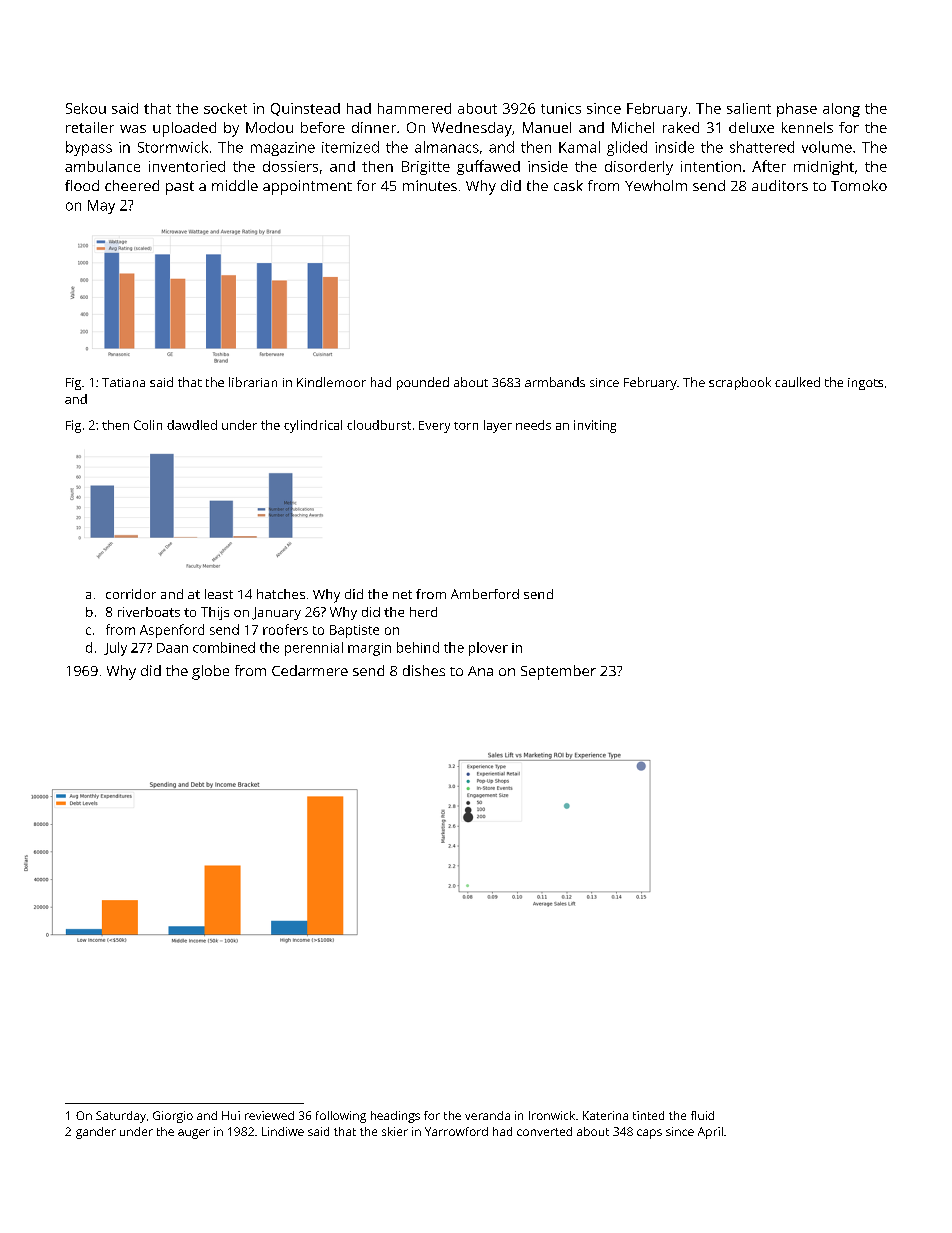  I want to click on Colin, so click(148, 425).
